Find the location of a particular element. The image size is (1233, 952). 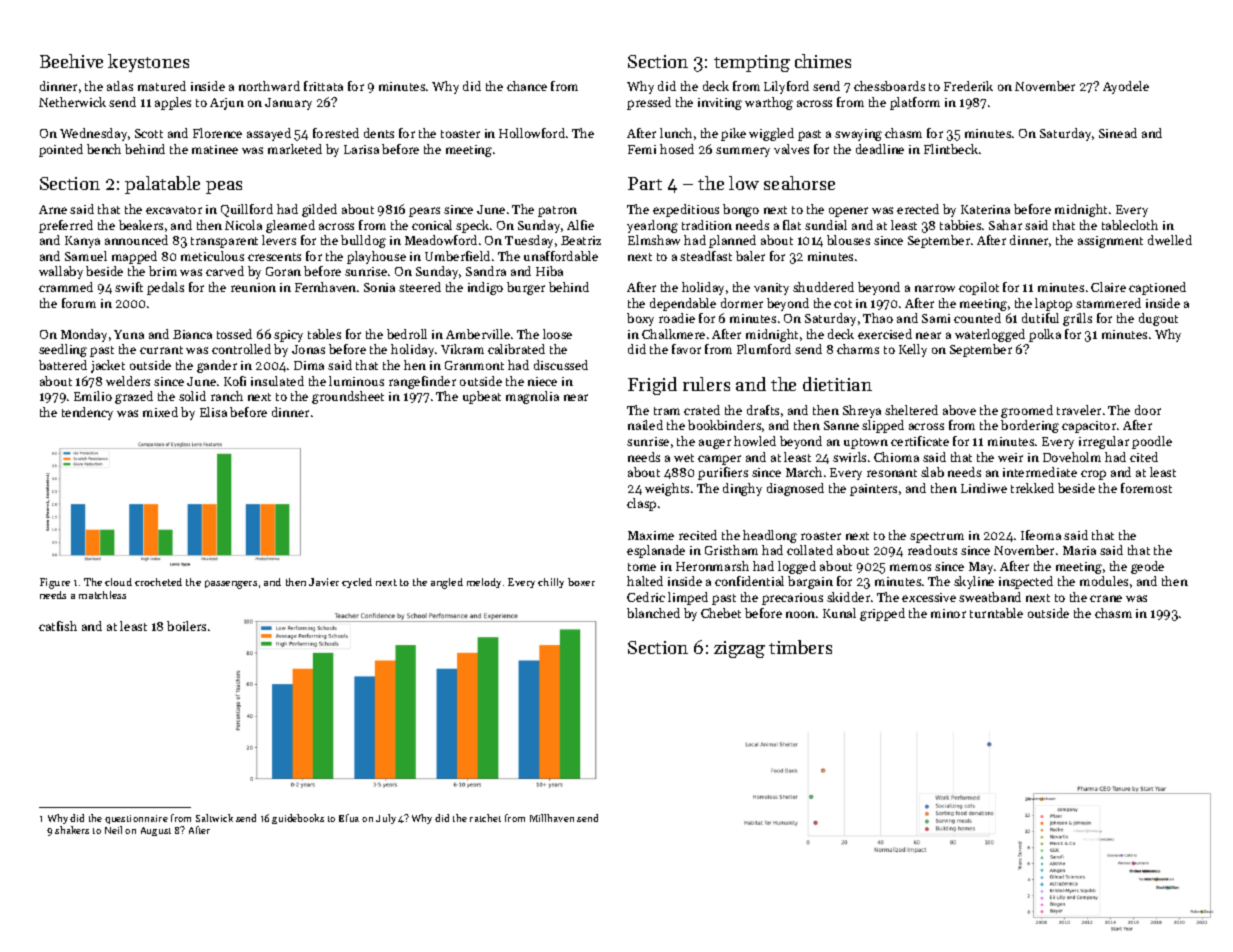

catfish is located at coordinates (58, 626).
